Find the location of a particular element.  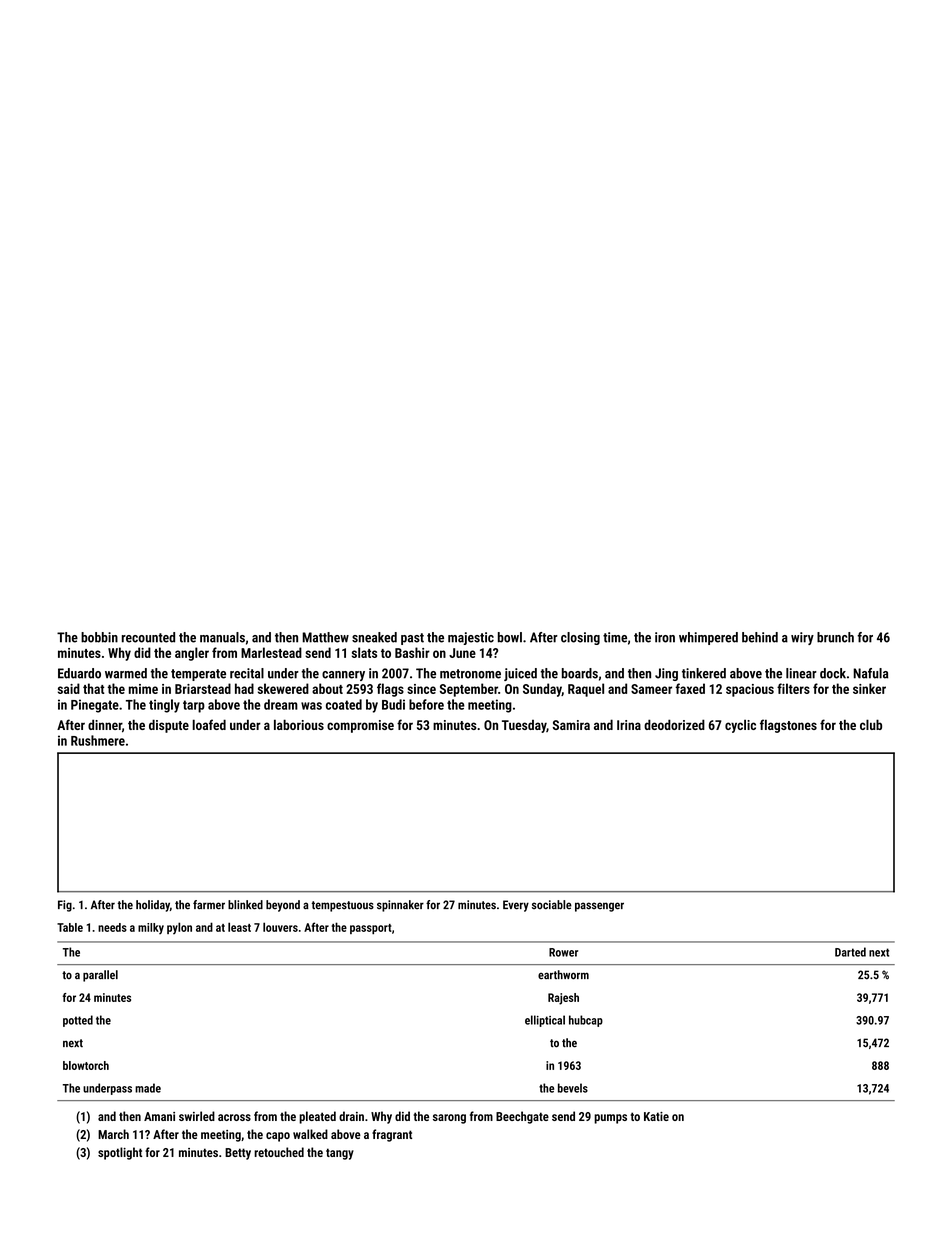

Matthew is located at coordinates (325, 637).
